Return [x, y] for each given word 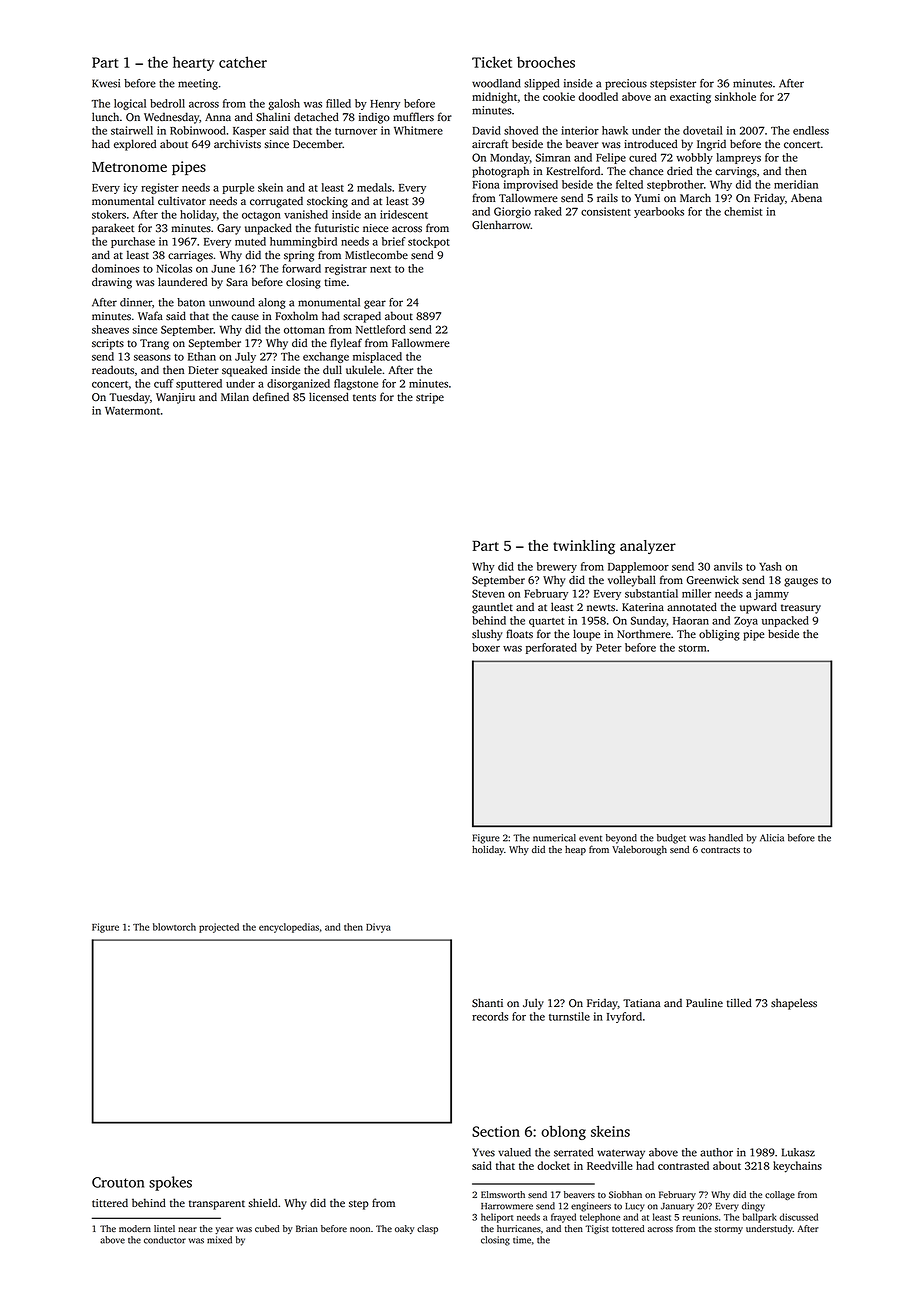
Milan [235, 396]
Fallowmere [421, 343]
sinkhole [735, 96]
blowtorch [174, 927]
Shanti [487, 1003]
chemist [743, 211]
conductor [165, 1240]
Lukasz [798, 1152]
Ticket [492, 62]
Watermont [132, 411]
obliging [719, 635]
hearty [193, 63]
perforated [551, 648]
